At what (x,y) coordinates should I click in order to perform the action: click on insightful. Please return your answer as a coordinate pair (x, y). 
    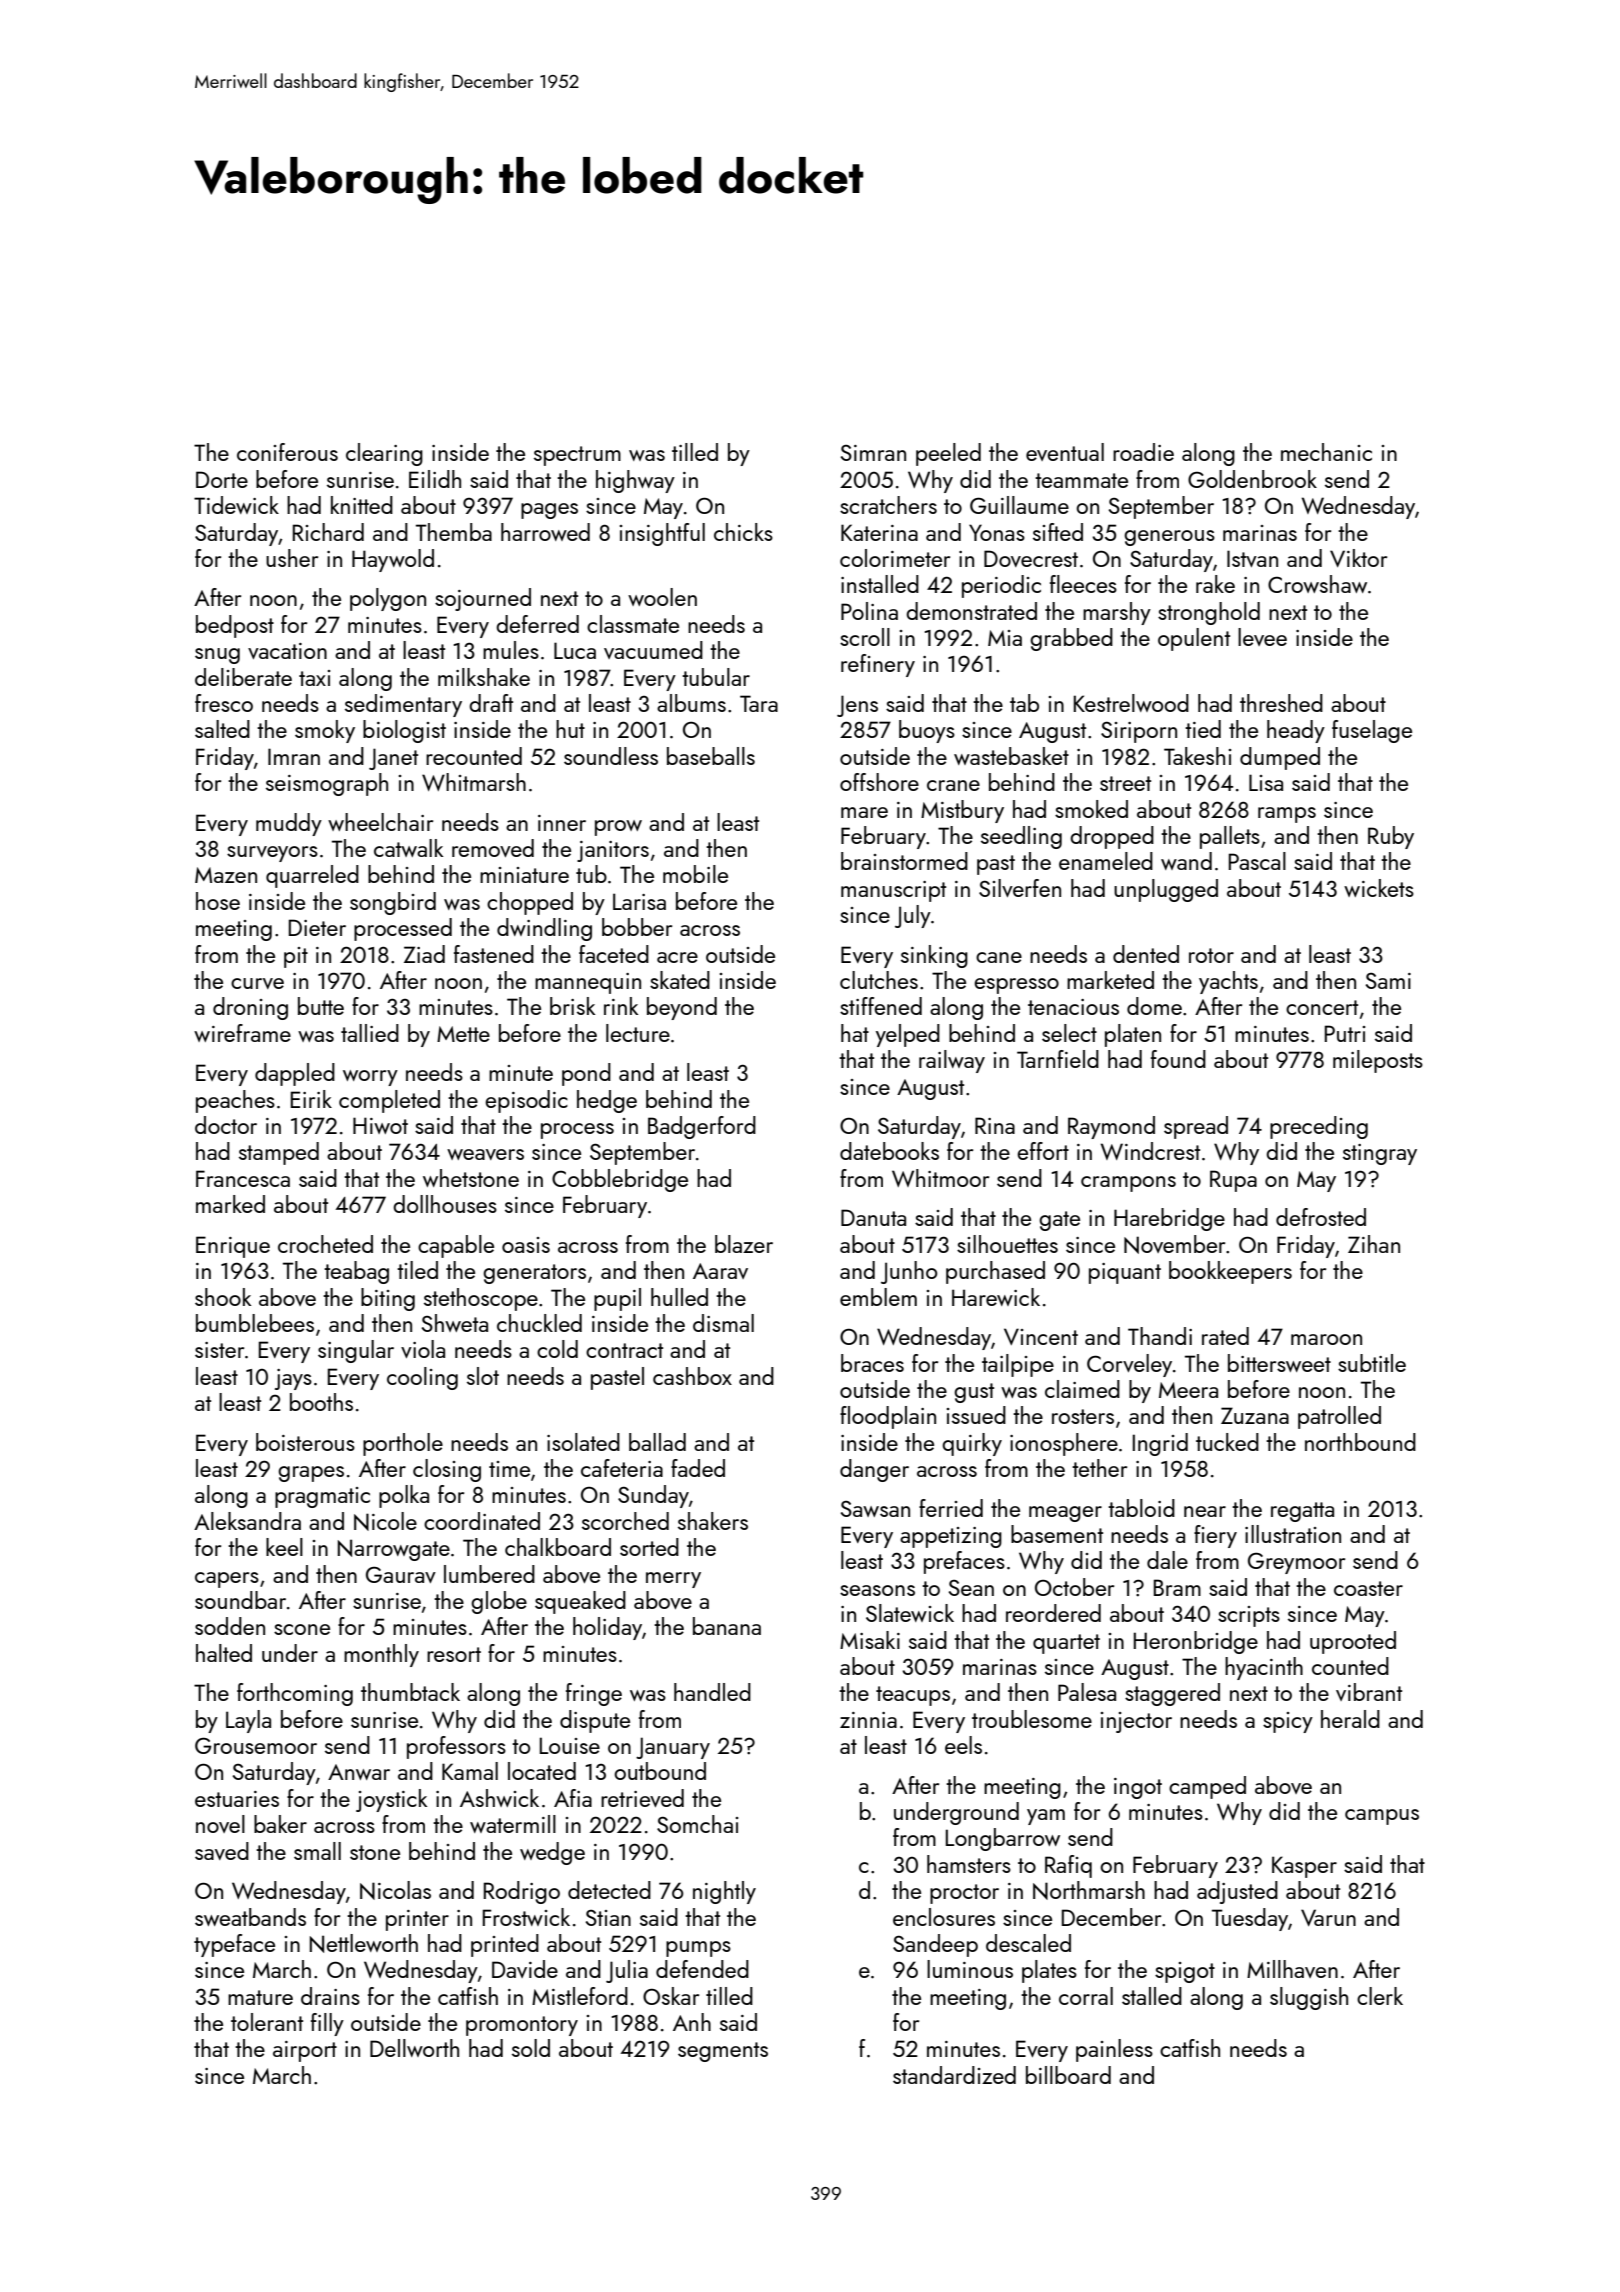
    Looking at the image, I should click on (662, 534).
